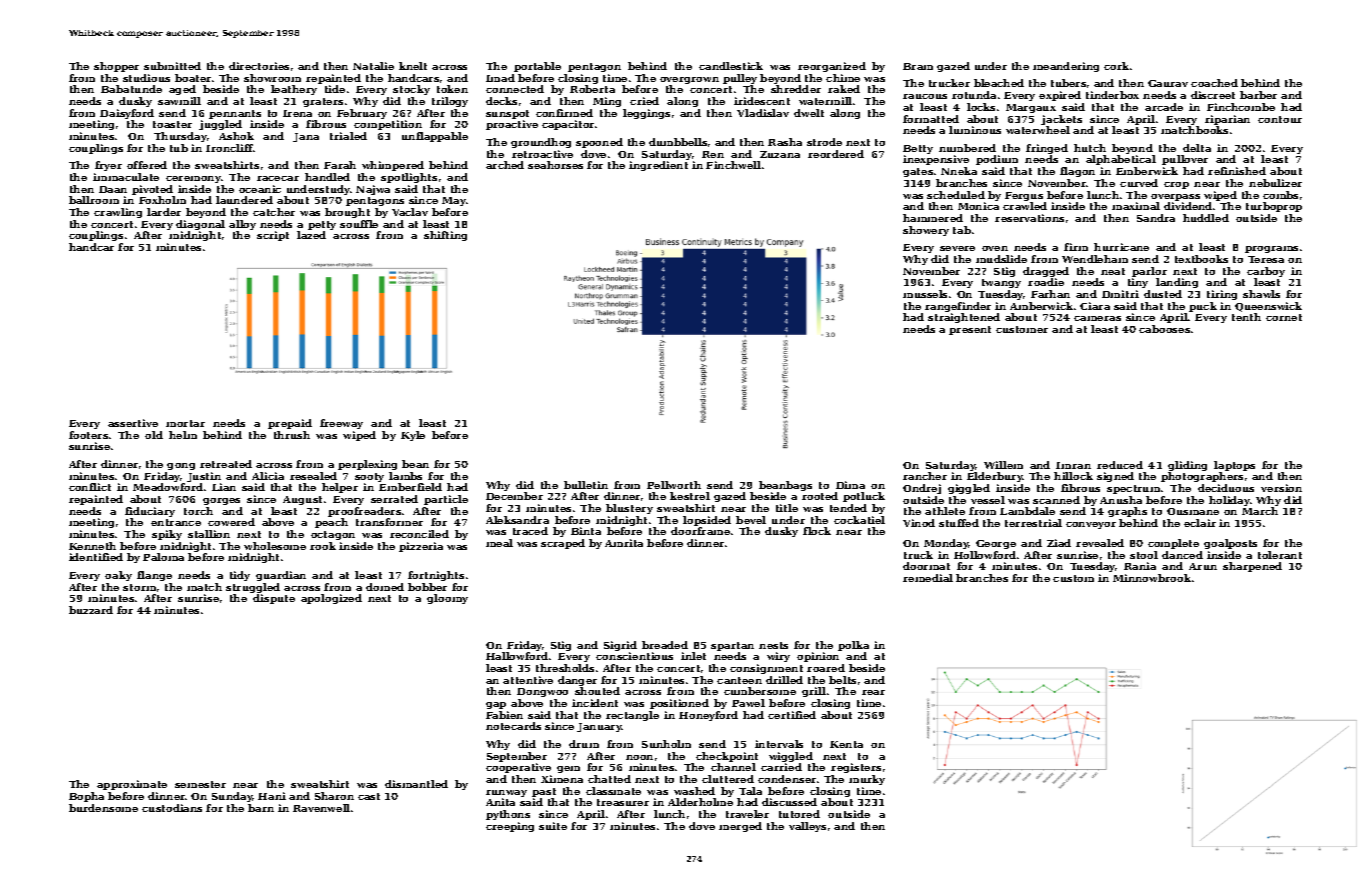 The height and width of the page is (887, 1372). What do you see at coordinates (341, 424) in the page?
I see `freeway` at bounding box center [341, 424].
